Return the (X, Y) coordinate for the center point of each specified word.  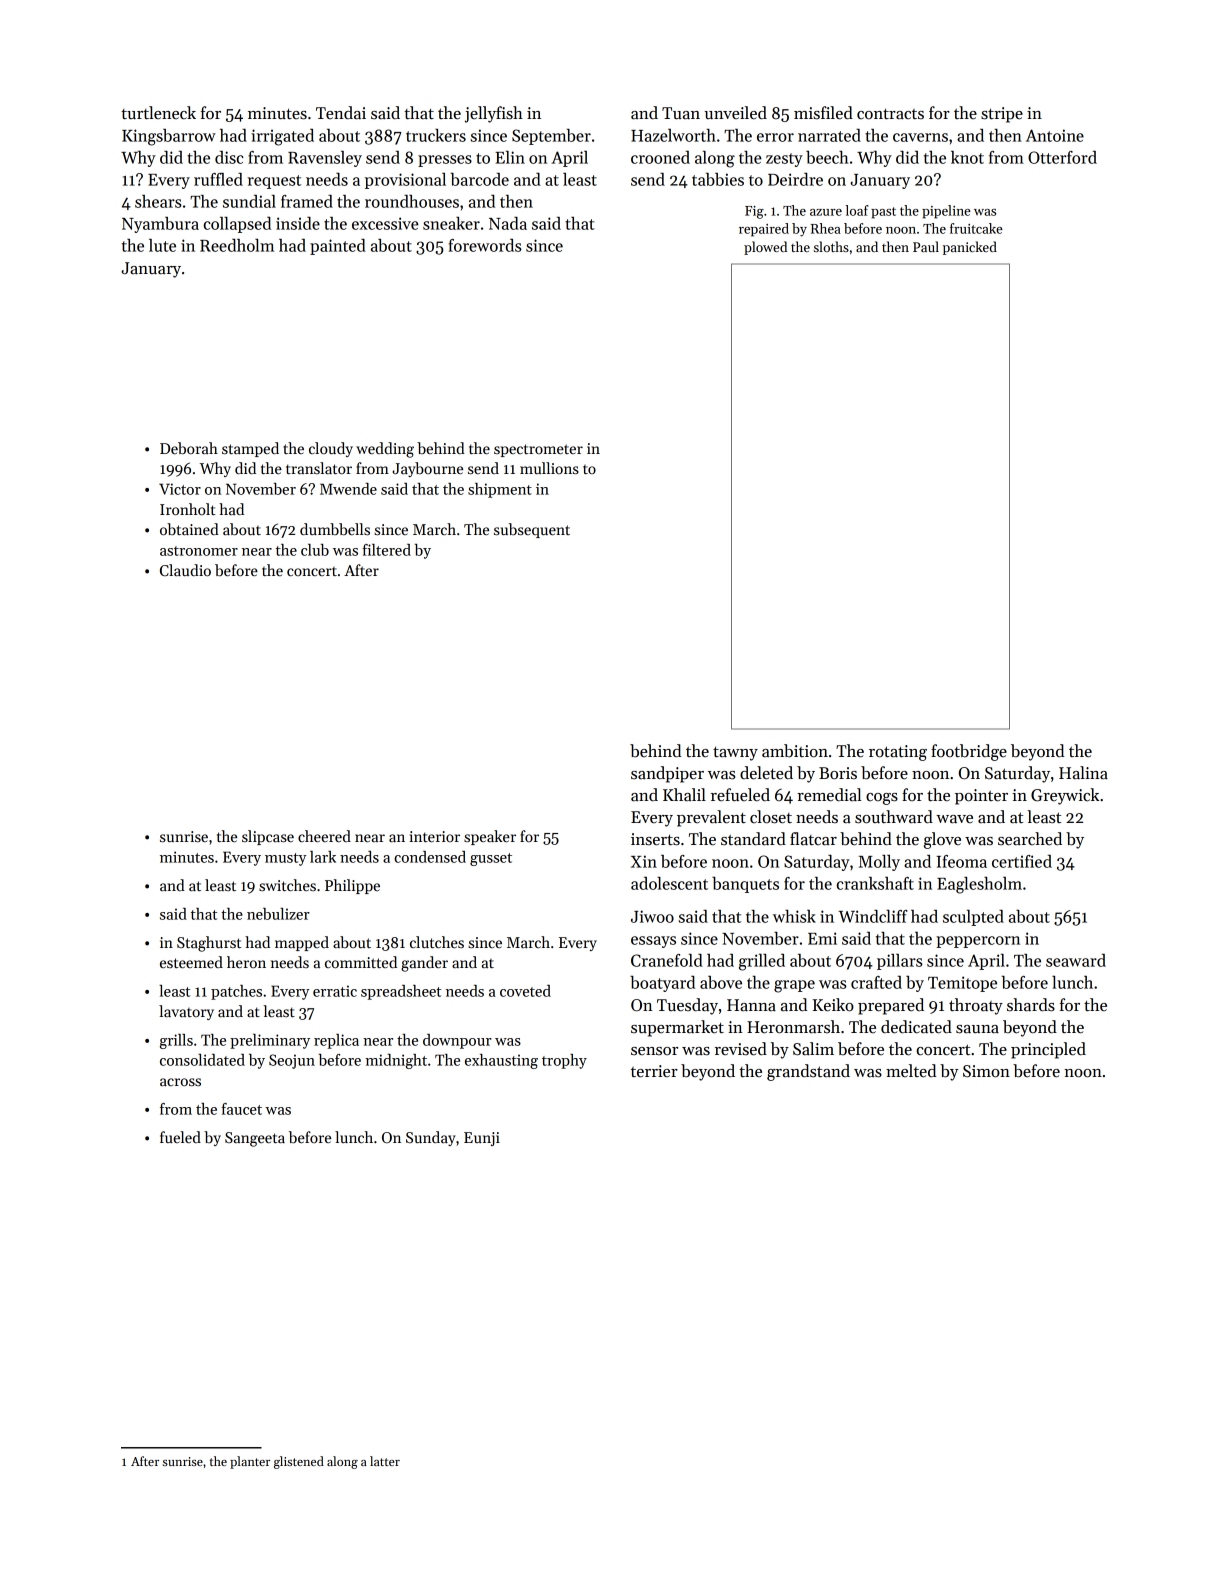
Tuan (681, 113)
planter (250, 1462)
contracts (890, 114)
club (315, 550)
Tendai (341, 113)
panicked (970, 248)
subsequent (532, 530)
